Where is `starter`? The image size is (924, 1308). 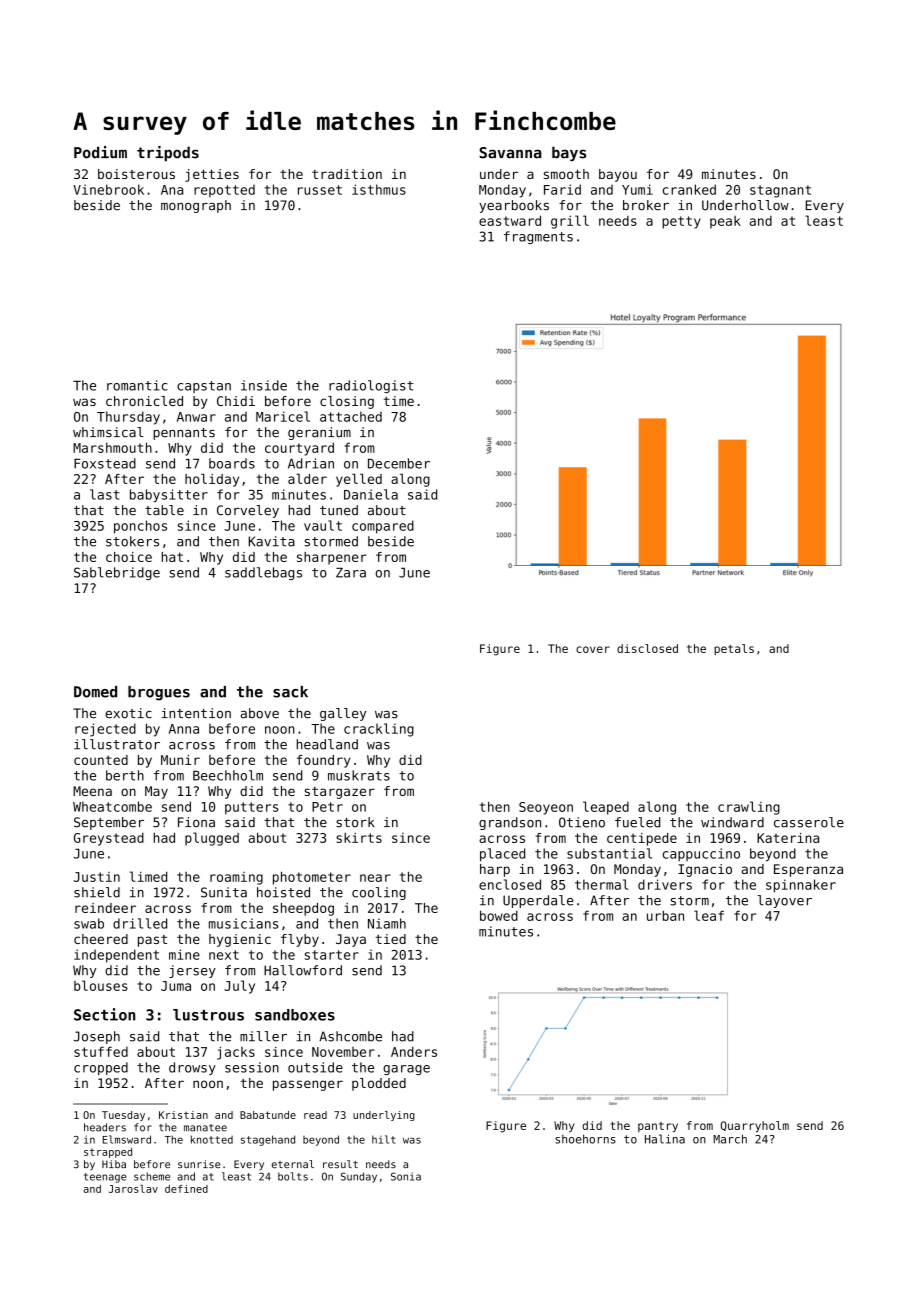 starter is located at coordinates (332, 955).
